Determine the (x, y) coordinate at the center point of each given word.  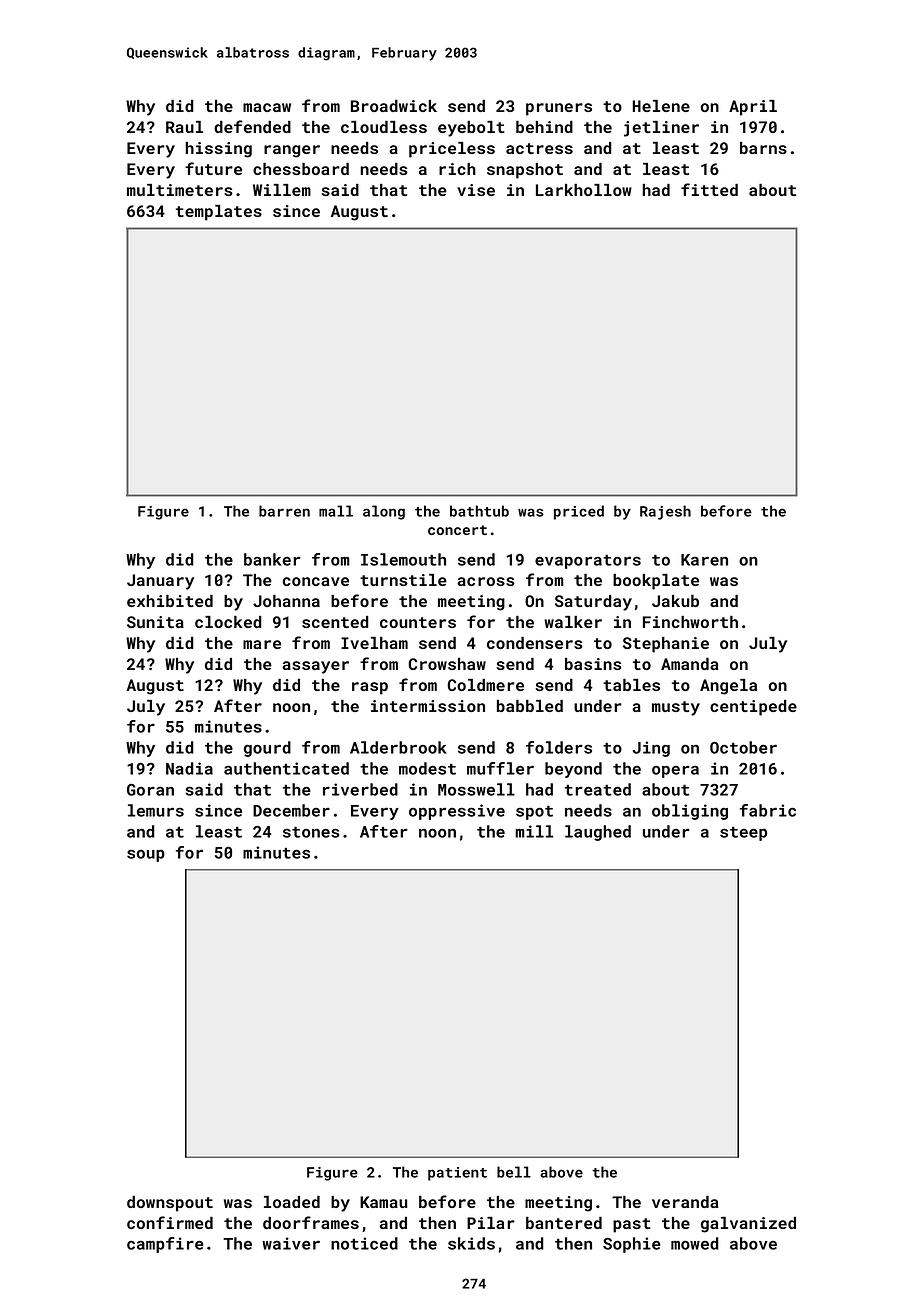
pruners (559, 109)
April (753, 108)
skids (471, 1243)
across (486, 581)
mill (534, 831)
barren (284, 511)
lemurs (156, 810)
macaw (267, 107)
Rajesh (665, 512)
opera (675, 771)
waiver (291, 1243)
